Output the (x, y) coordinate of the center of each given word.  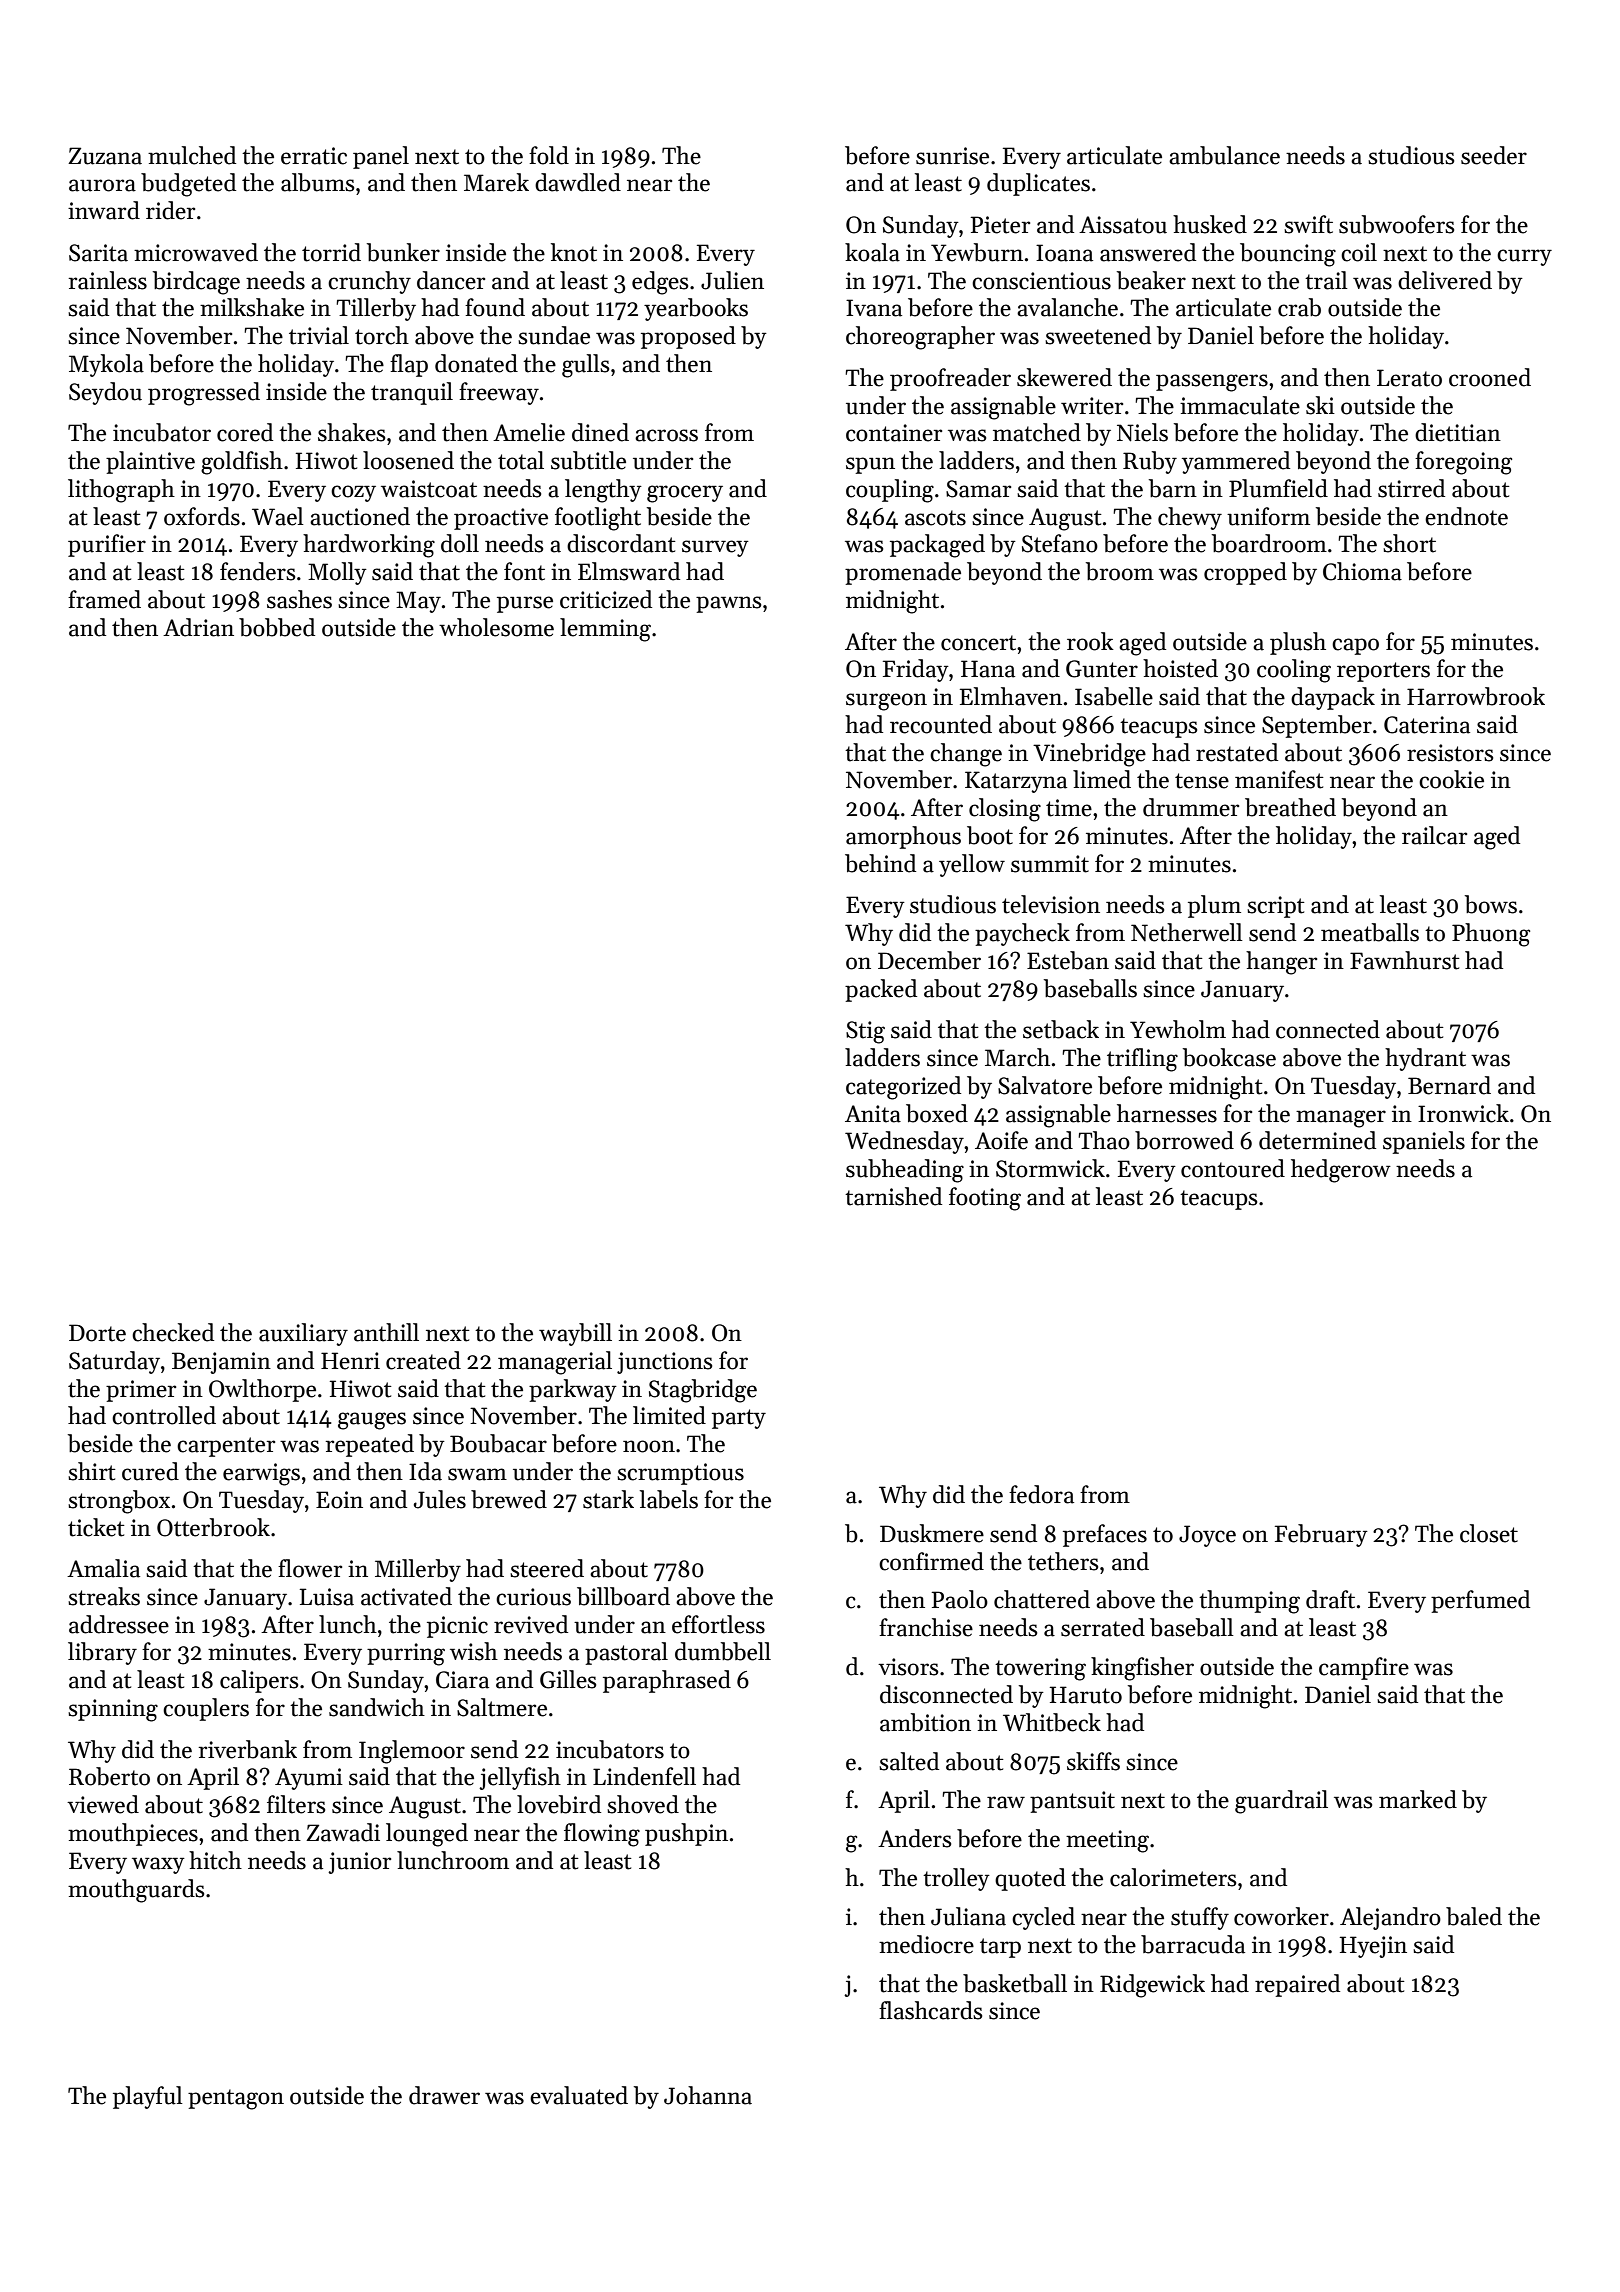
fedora (1041, 1494)
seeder (1494, 155)
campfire (1364, 1668)
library (102, 1653)
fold (549, 155)
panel (381, 157)
